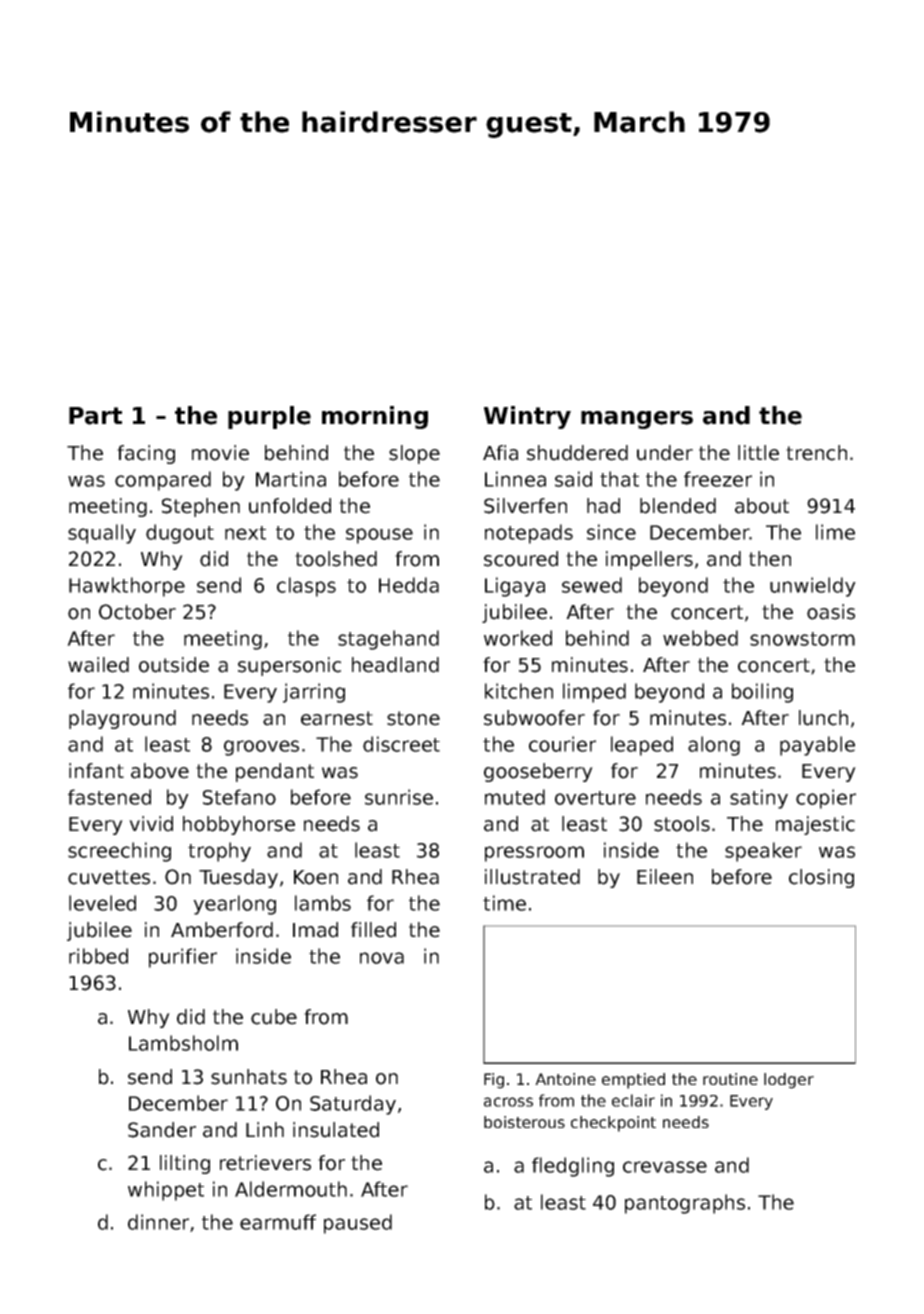 This document has height=1314, width=924. What do you see at coordinates (122, 719) in the document?
I see `playground` at bounding box center [122, 719].
